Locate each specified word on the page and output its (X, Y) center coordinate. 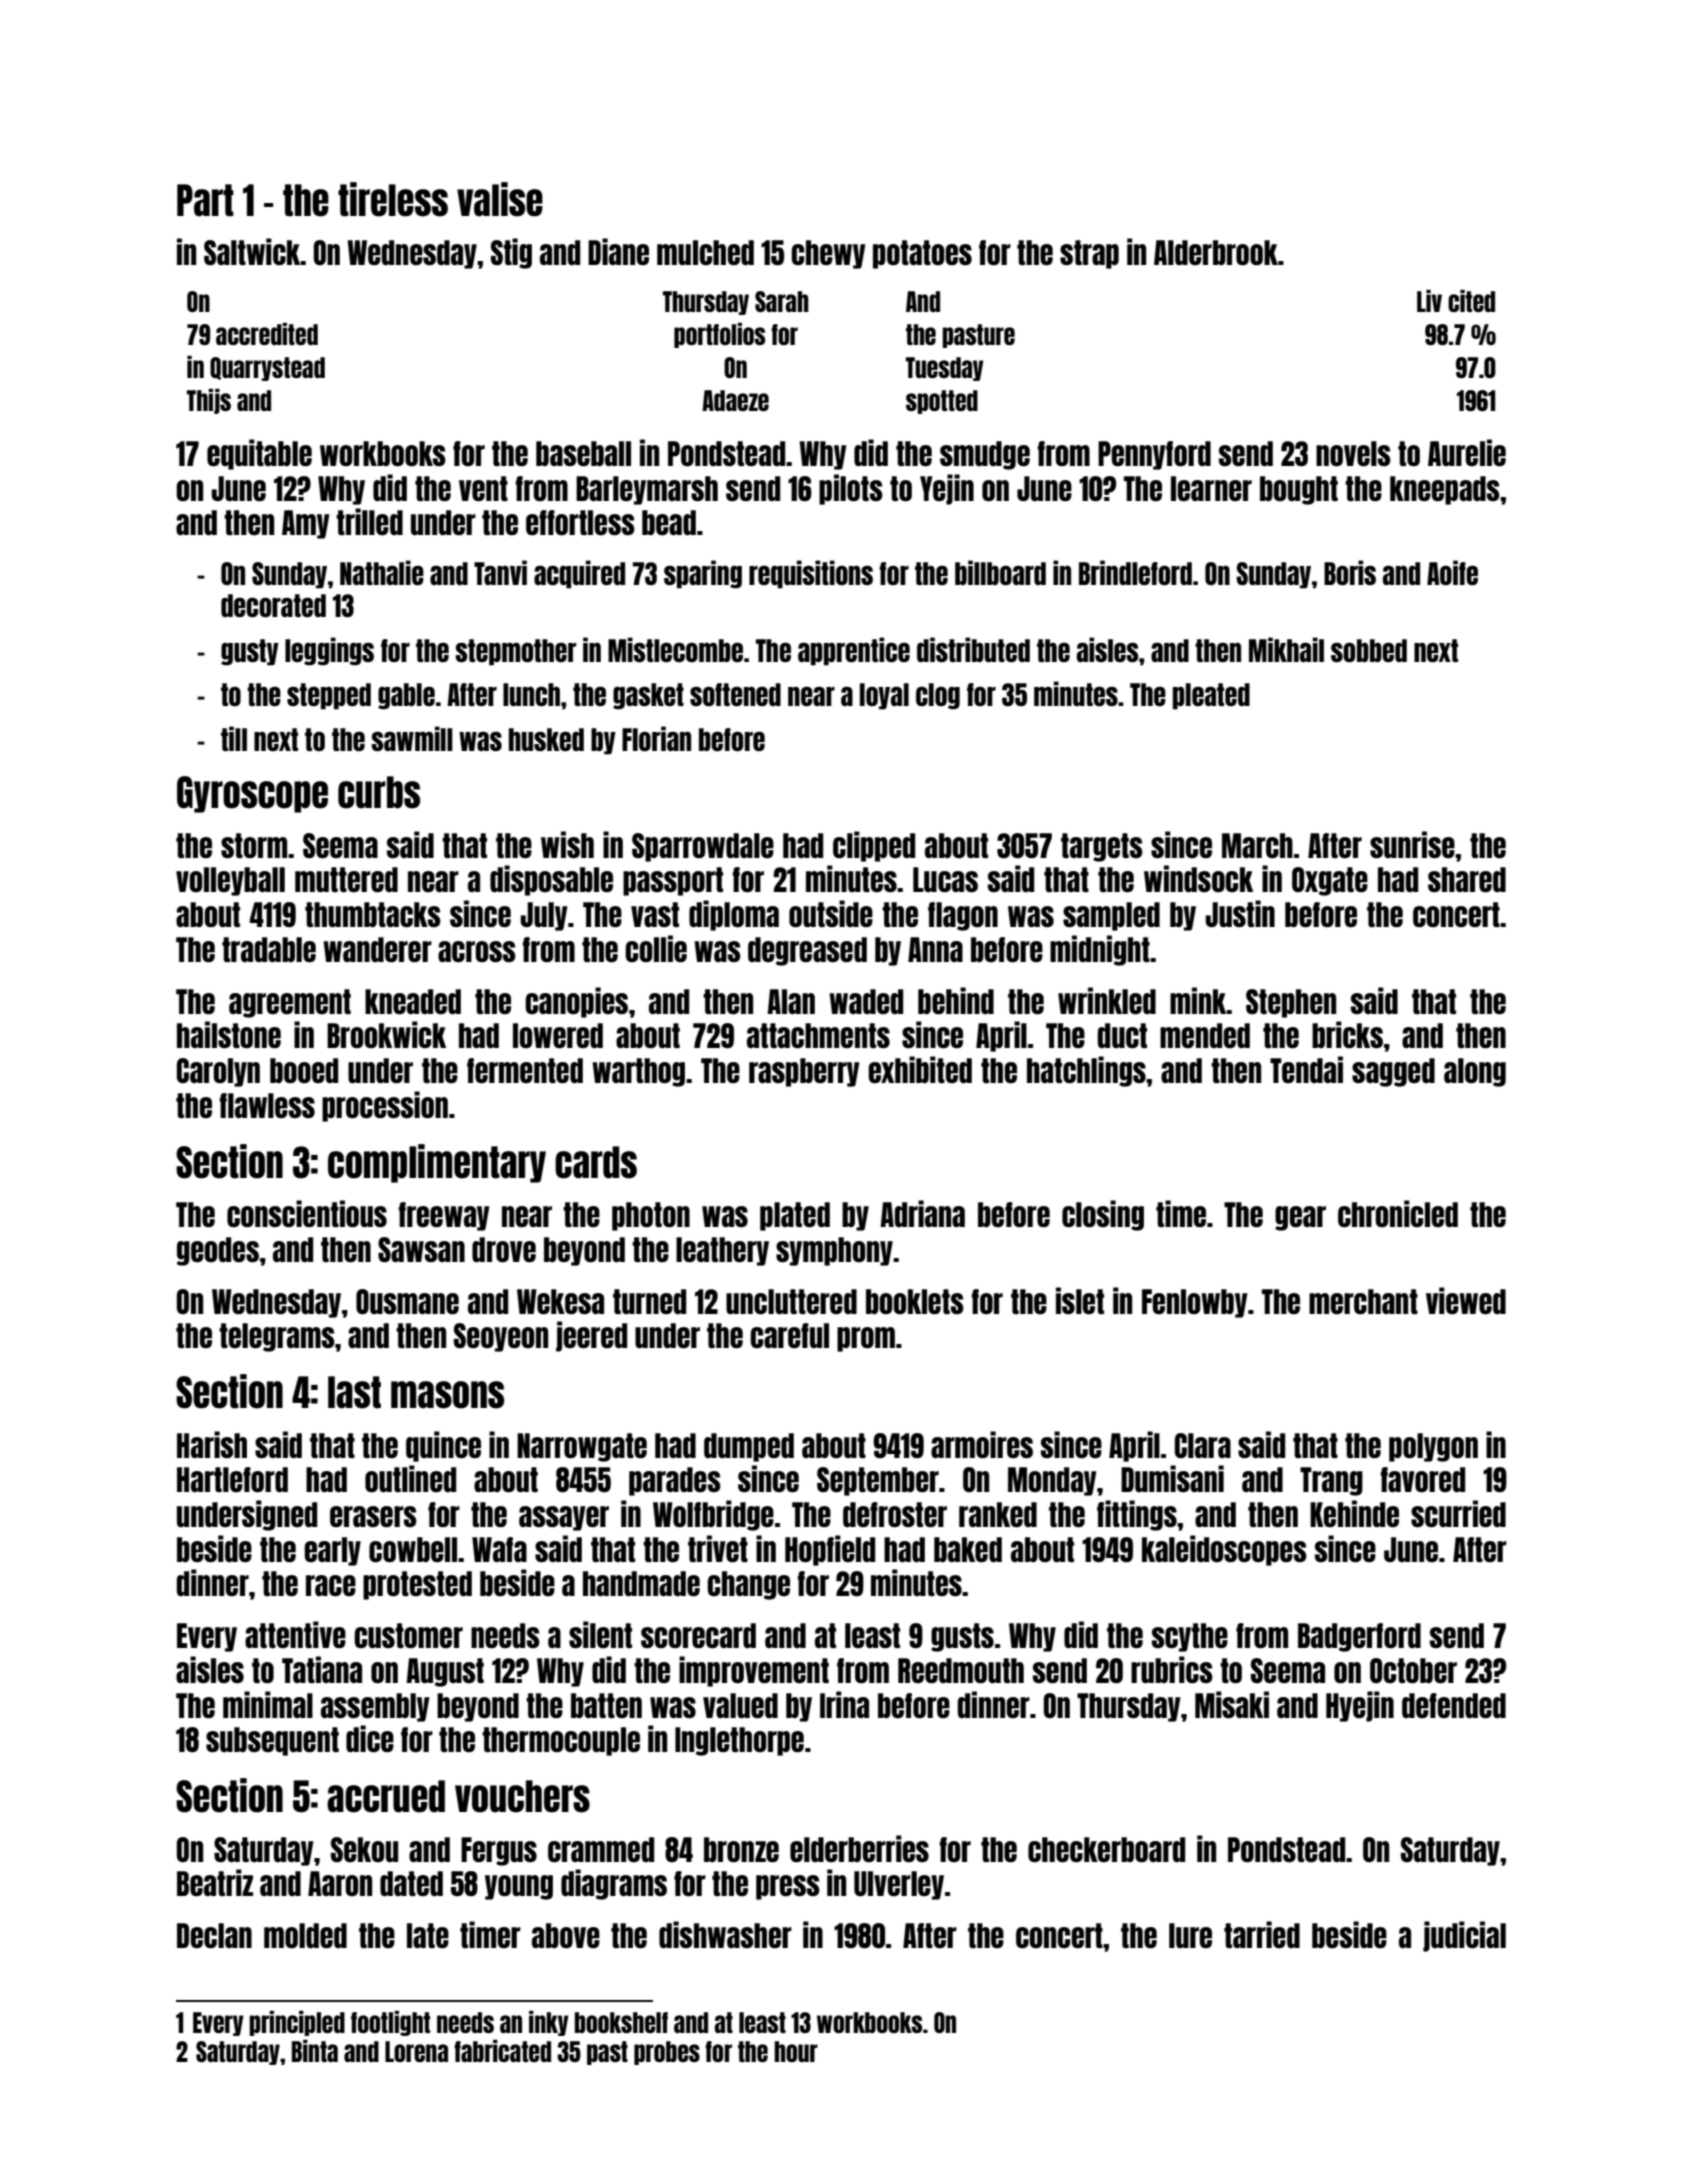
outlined (410, 1478)
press (788, 1887)
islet (1080, 1300)
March (1257, 845)
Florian (656, 738)
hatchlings (1086, 1071)
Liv (1429, 301)
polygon (1433, 1447)
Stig (511, 253)
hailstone (229, 1034)
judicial (1464, 1936)
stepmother (515, 652)
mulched (705, 252)
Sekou (364, 1849)
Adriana (922, 1213)
